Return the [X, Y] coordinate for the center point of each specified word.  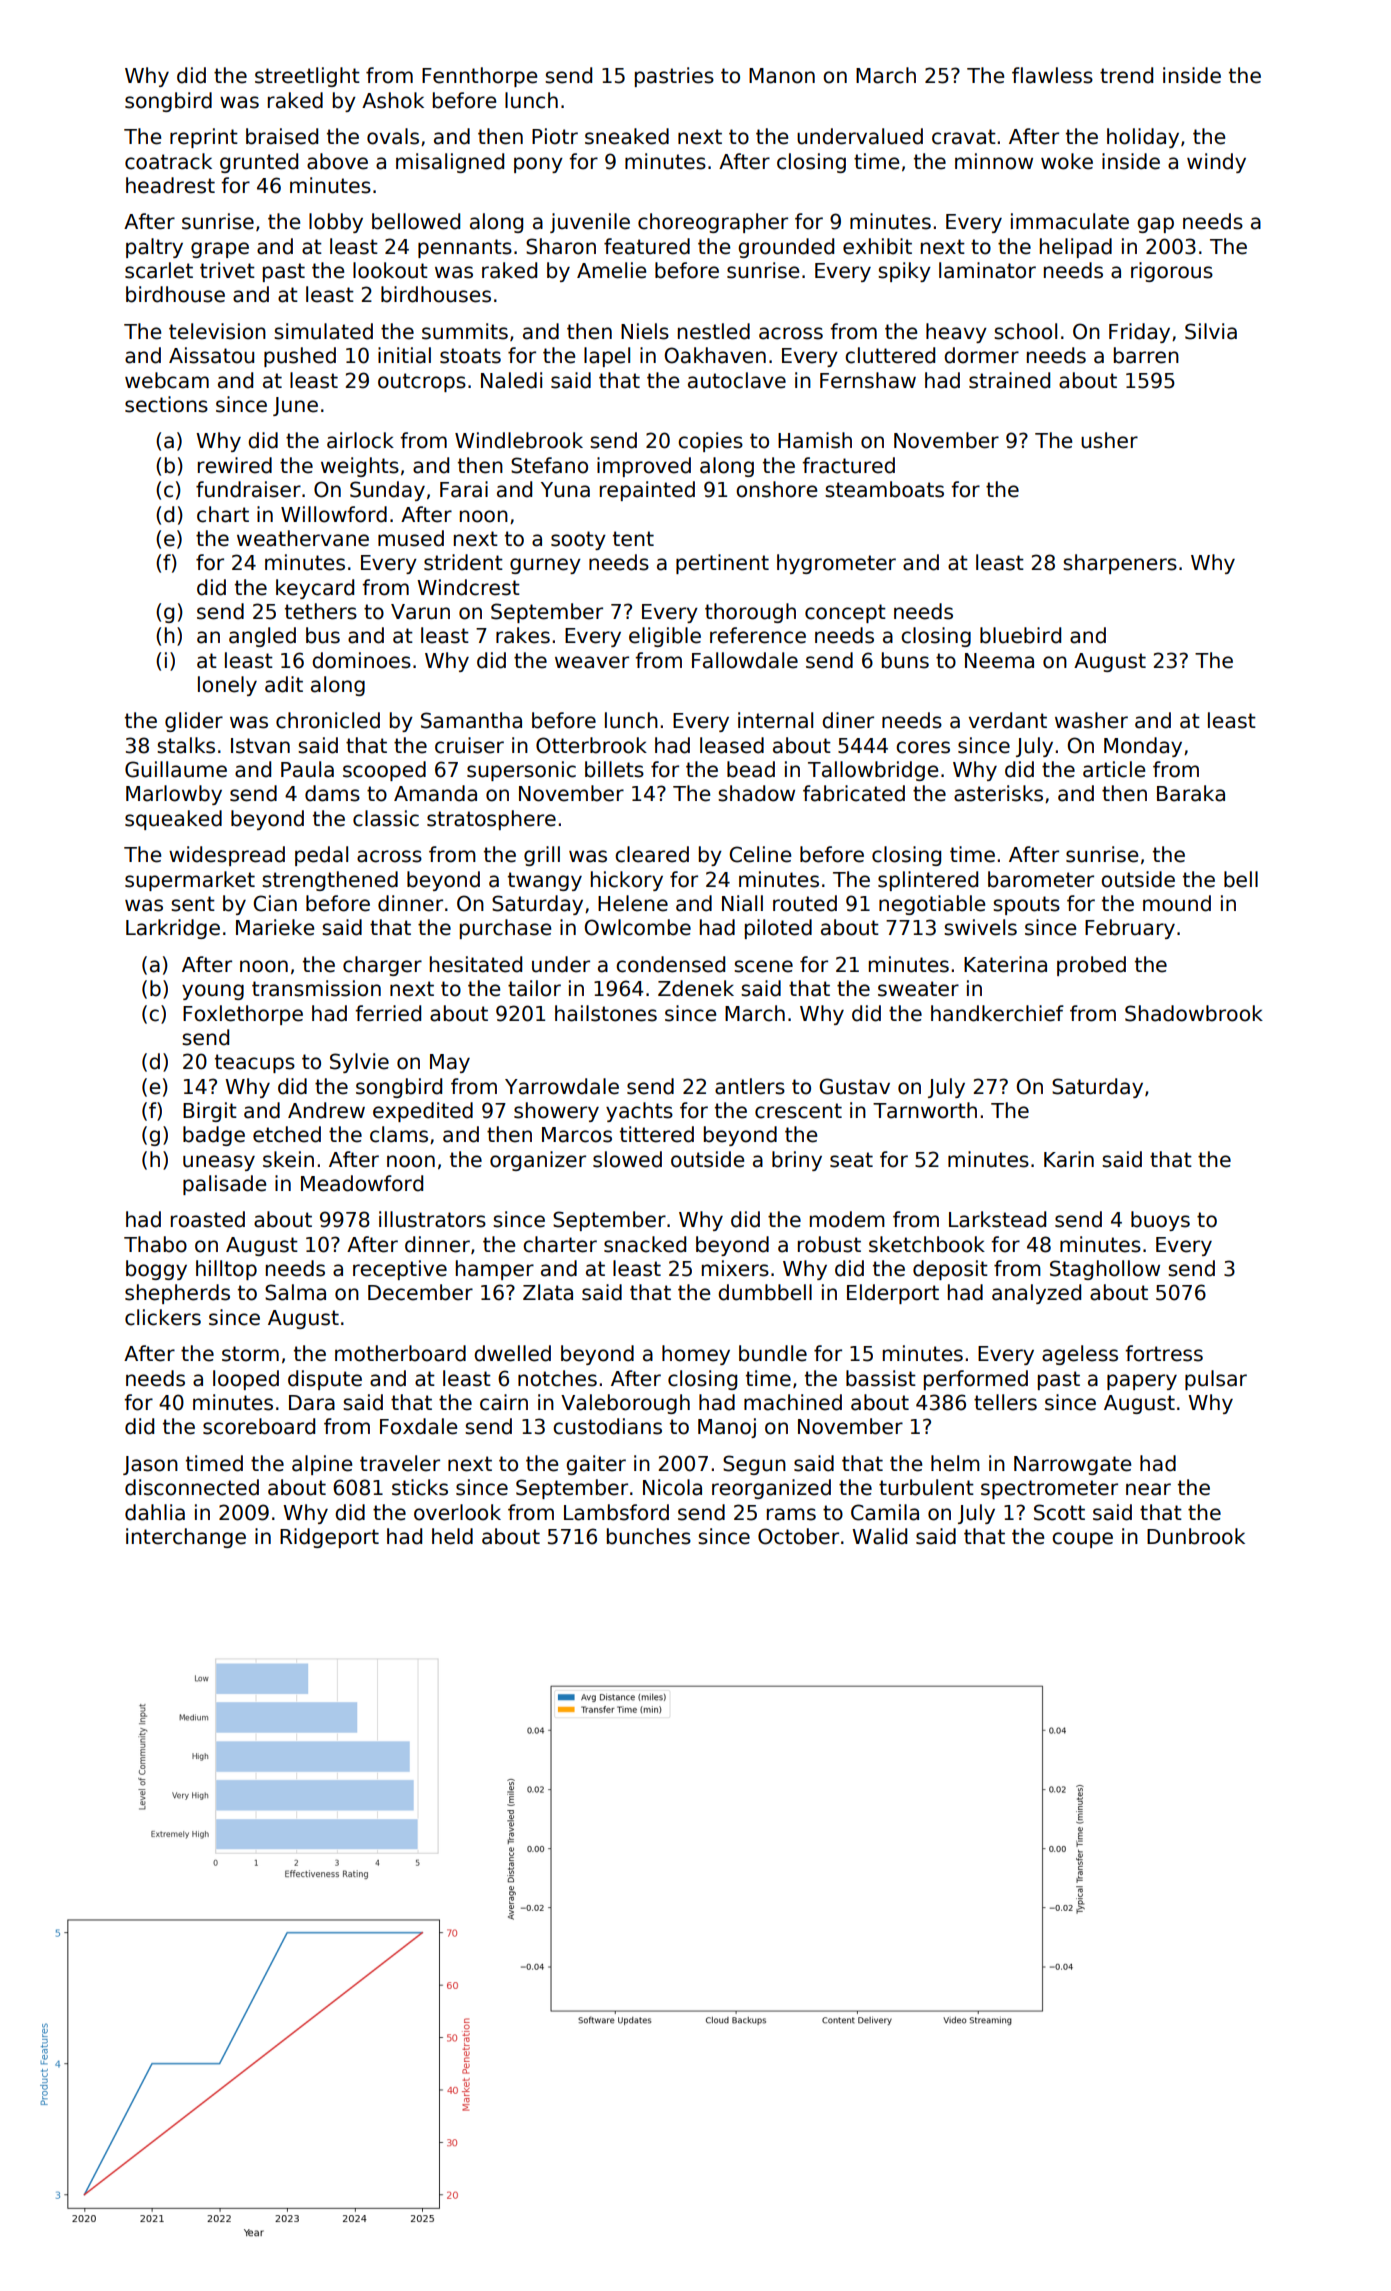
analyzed [1036, 1294]
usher [1109, 440]
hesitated [476, 964]
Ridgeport [329, 1538]
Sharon [561, 246]
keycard [315, 589]
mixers [735, 1268]
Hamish [815, 440]
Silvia [1211, 331]
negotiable [932, 905]
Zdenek [696, 988]
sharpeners [1120, 564]
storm [250, 1354]
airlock [360, 440]
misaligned [450, 163]
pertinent [722, 564]
